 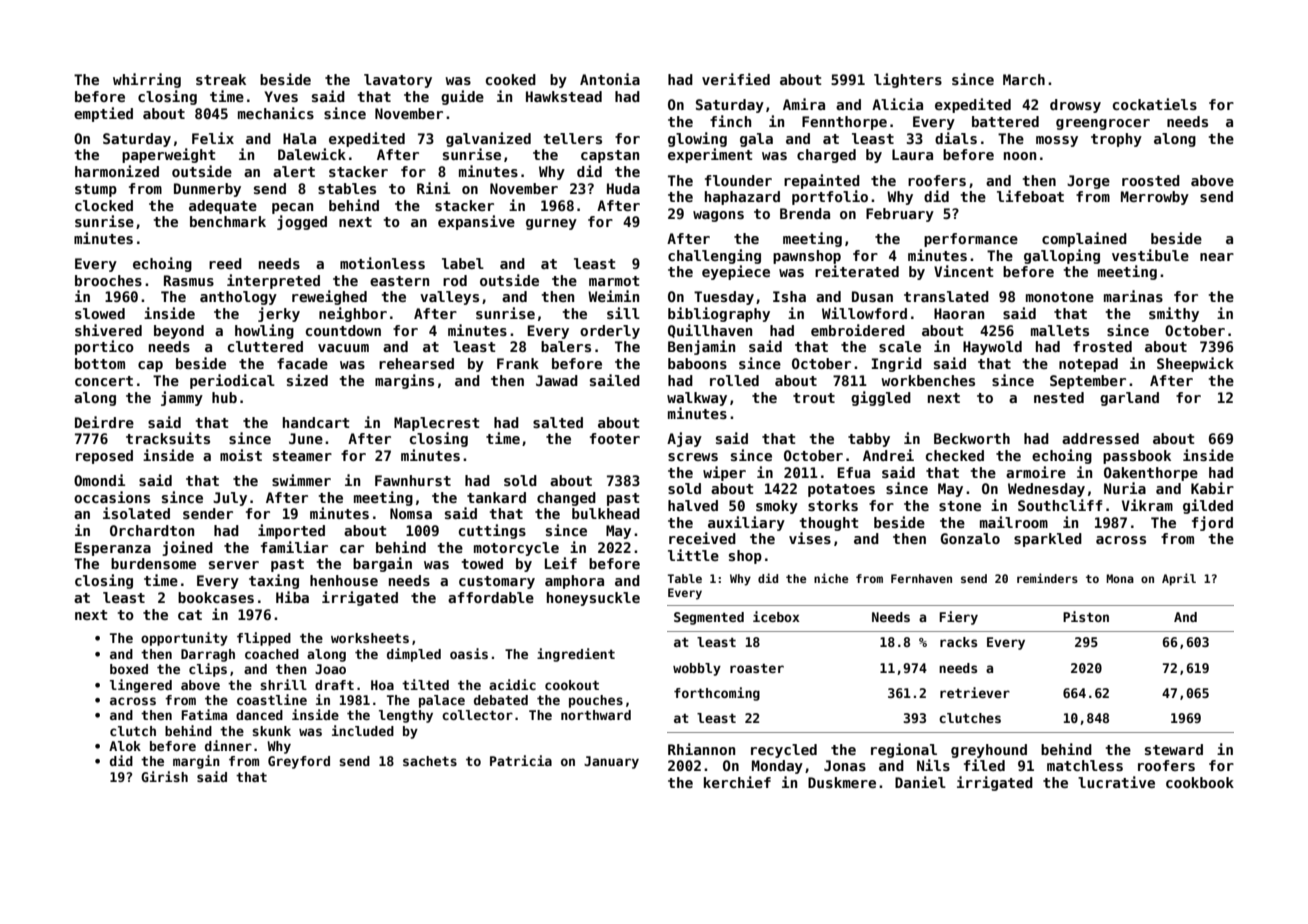 I want to click on Benjamin, so click(x=701, y=347).
